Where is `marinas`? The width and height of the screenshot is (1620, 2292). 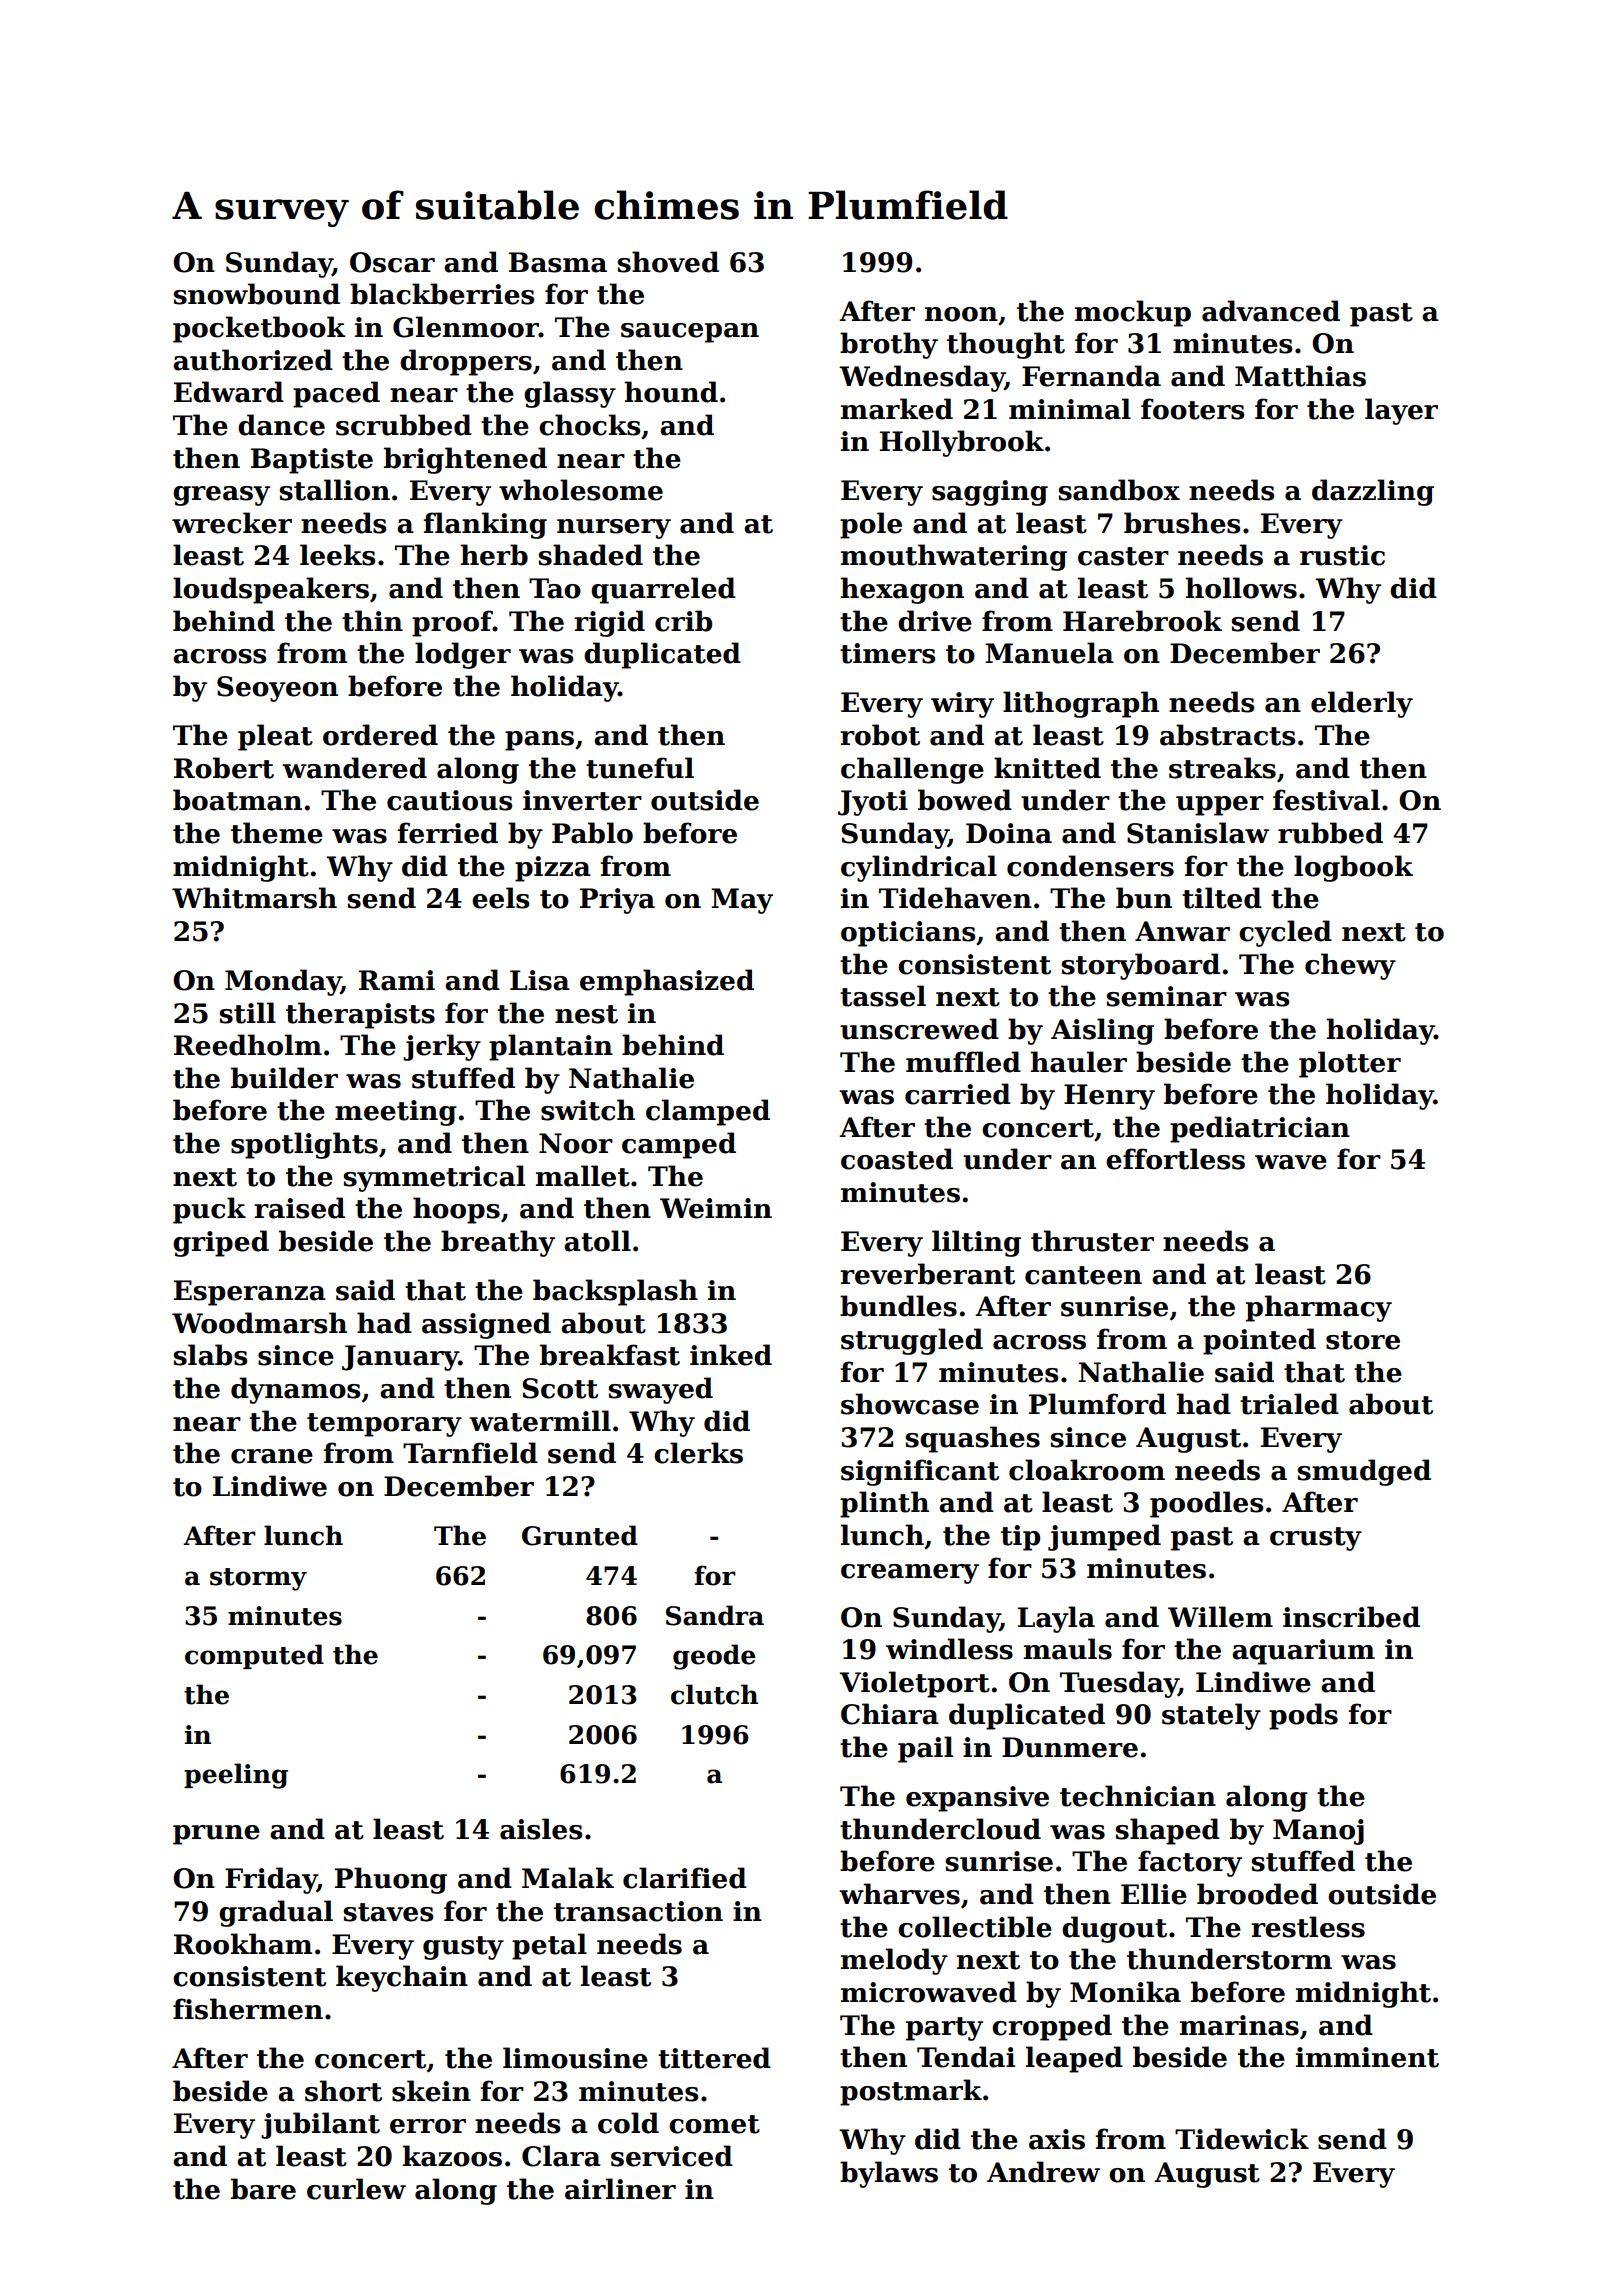 marinas is located at coordinates (1239, 2025).
